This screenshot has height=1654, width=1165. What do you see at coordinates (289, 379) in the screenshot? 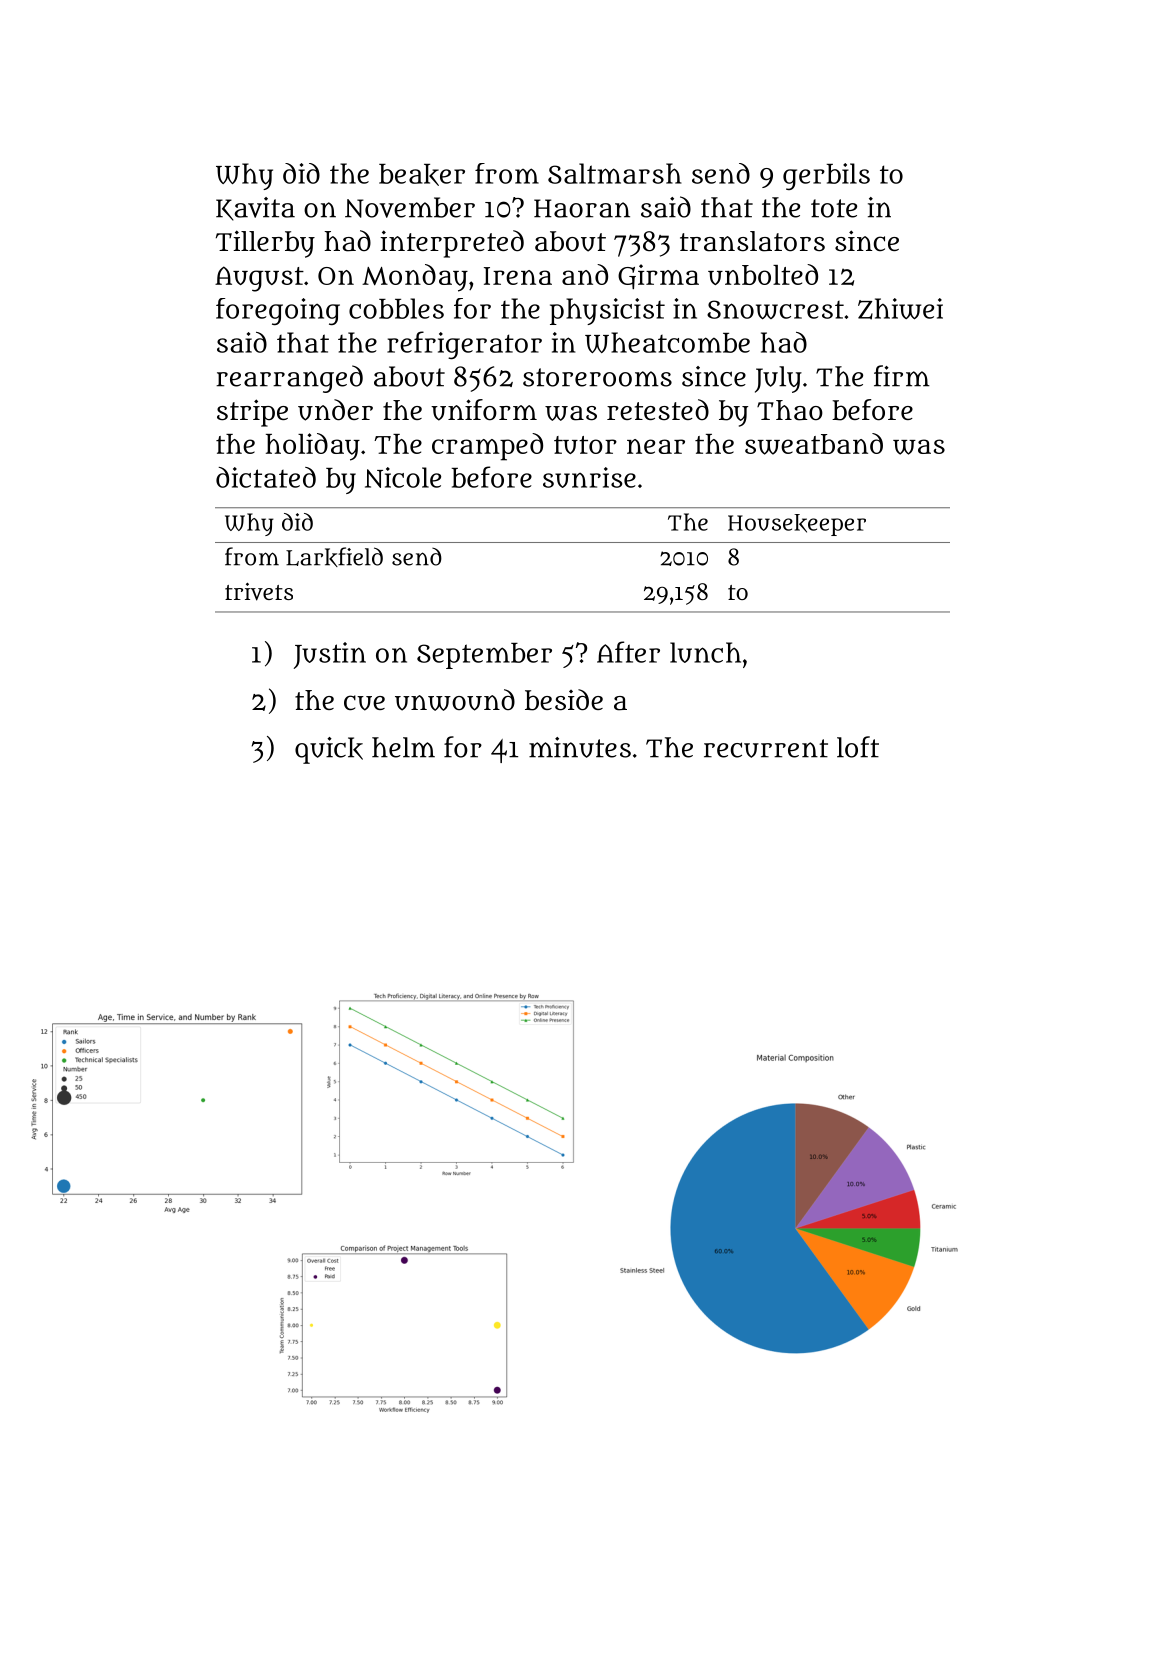
I see `rearranged` at bounding box center [289, 379].
